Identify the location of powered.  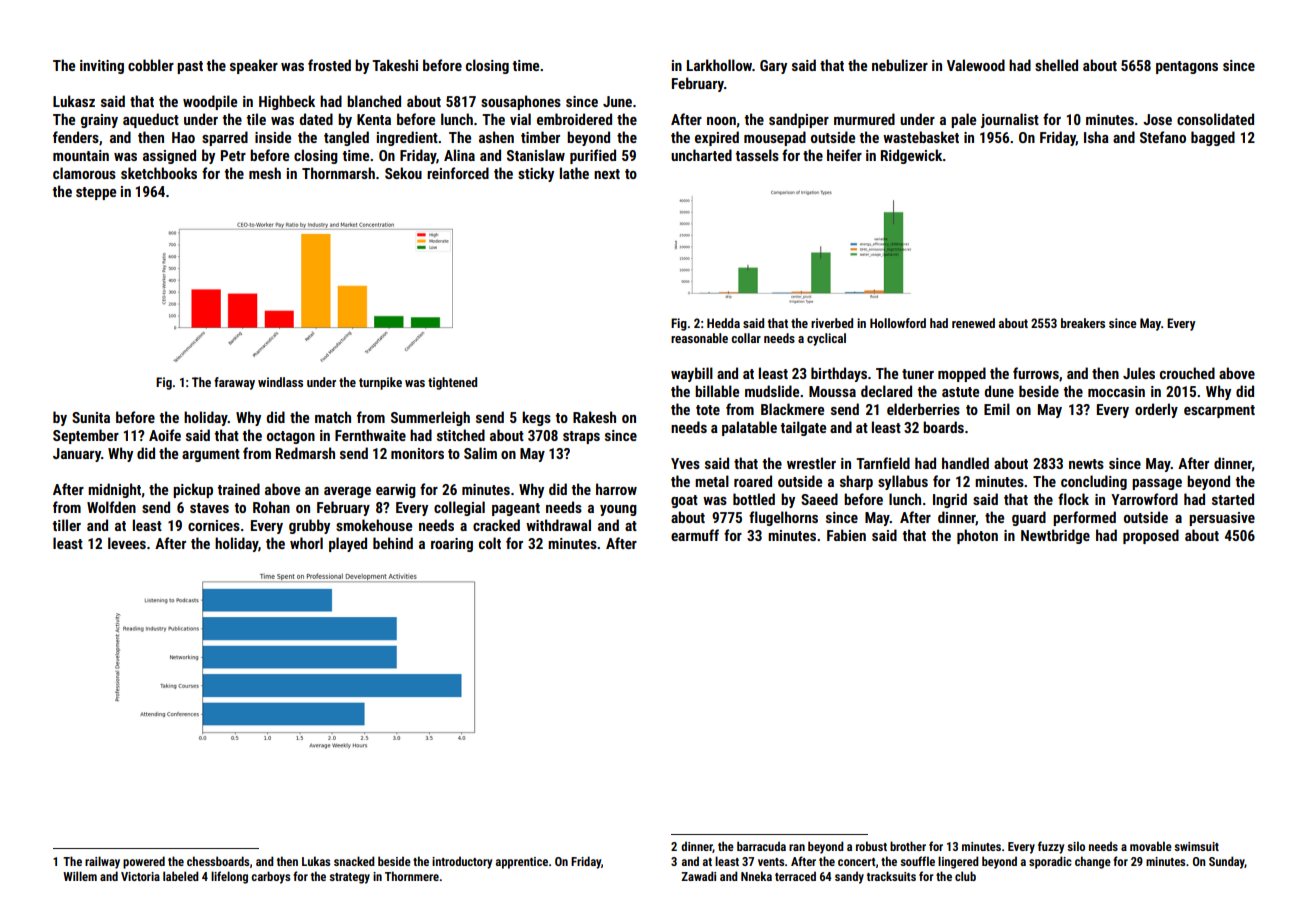
(144, 862).
